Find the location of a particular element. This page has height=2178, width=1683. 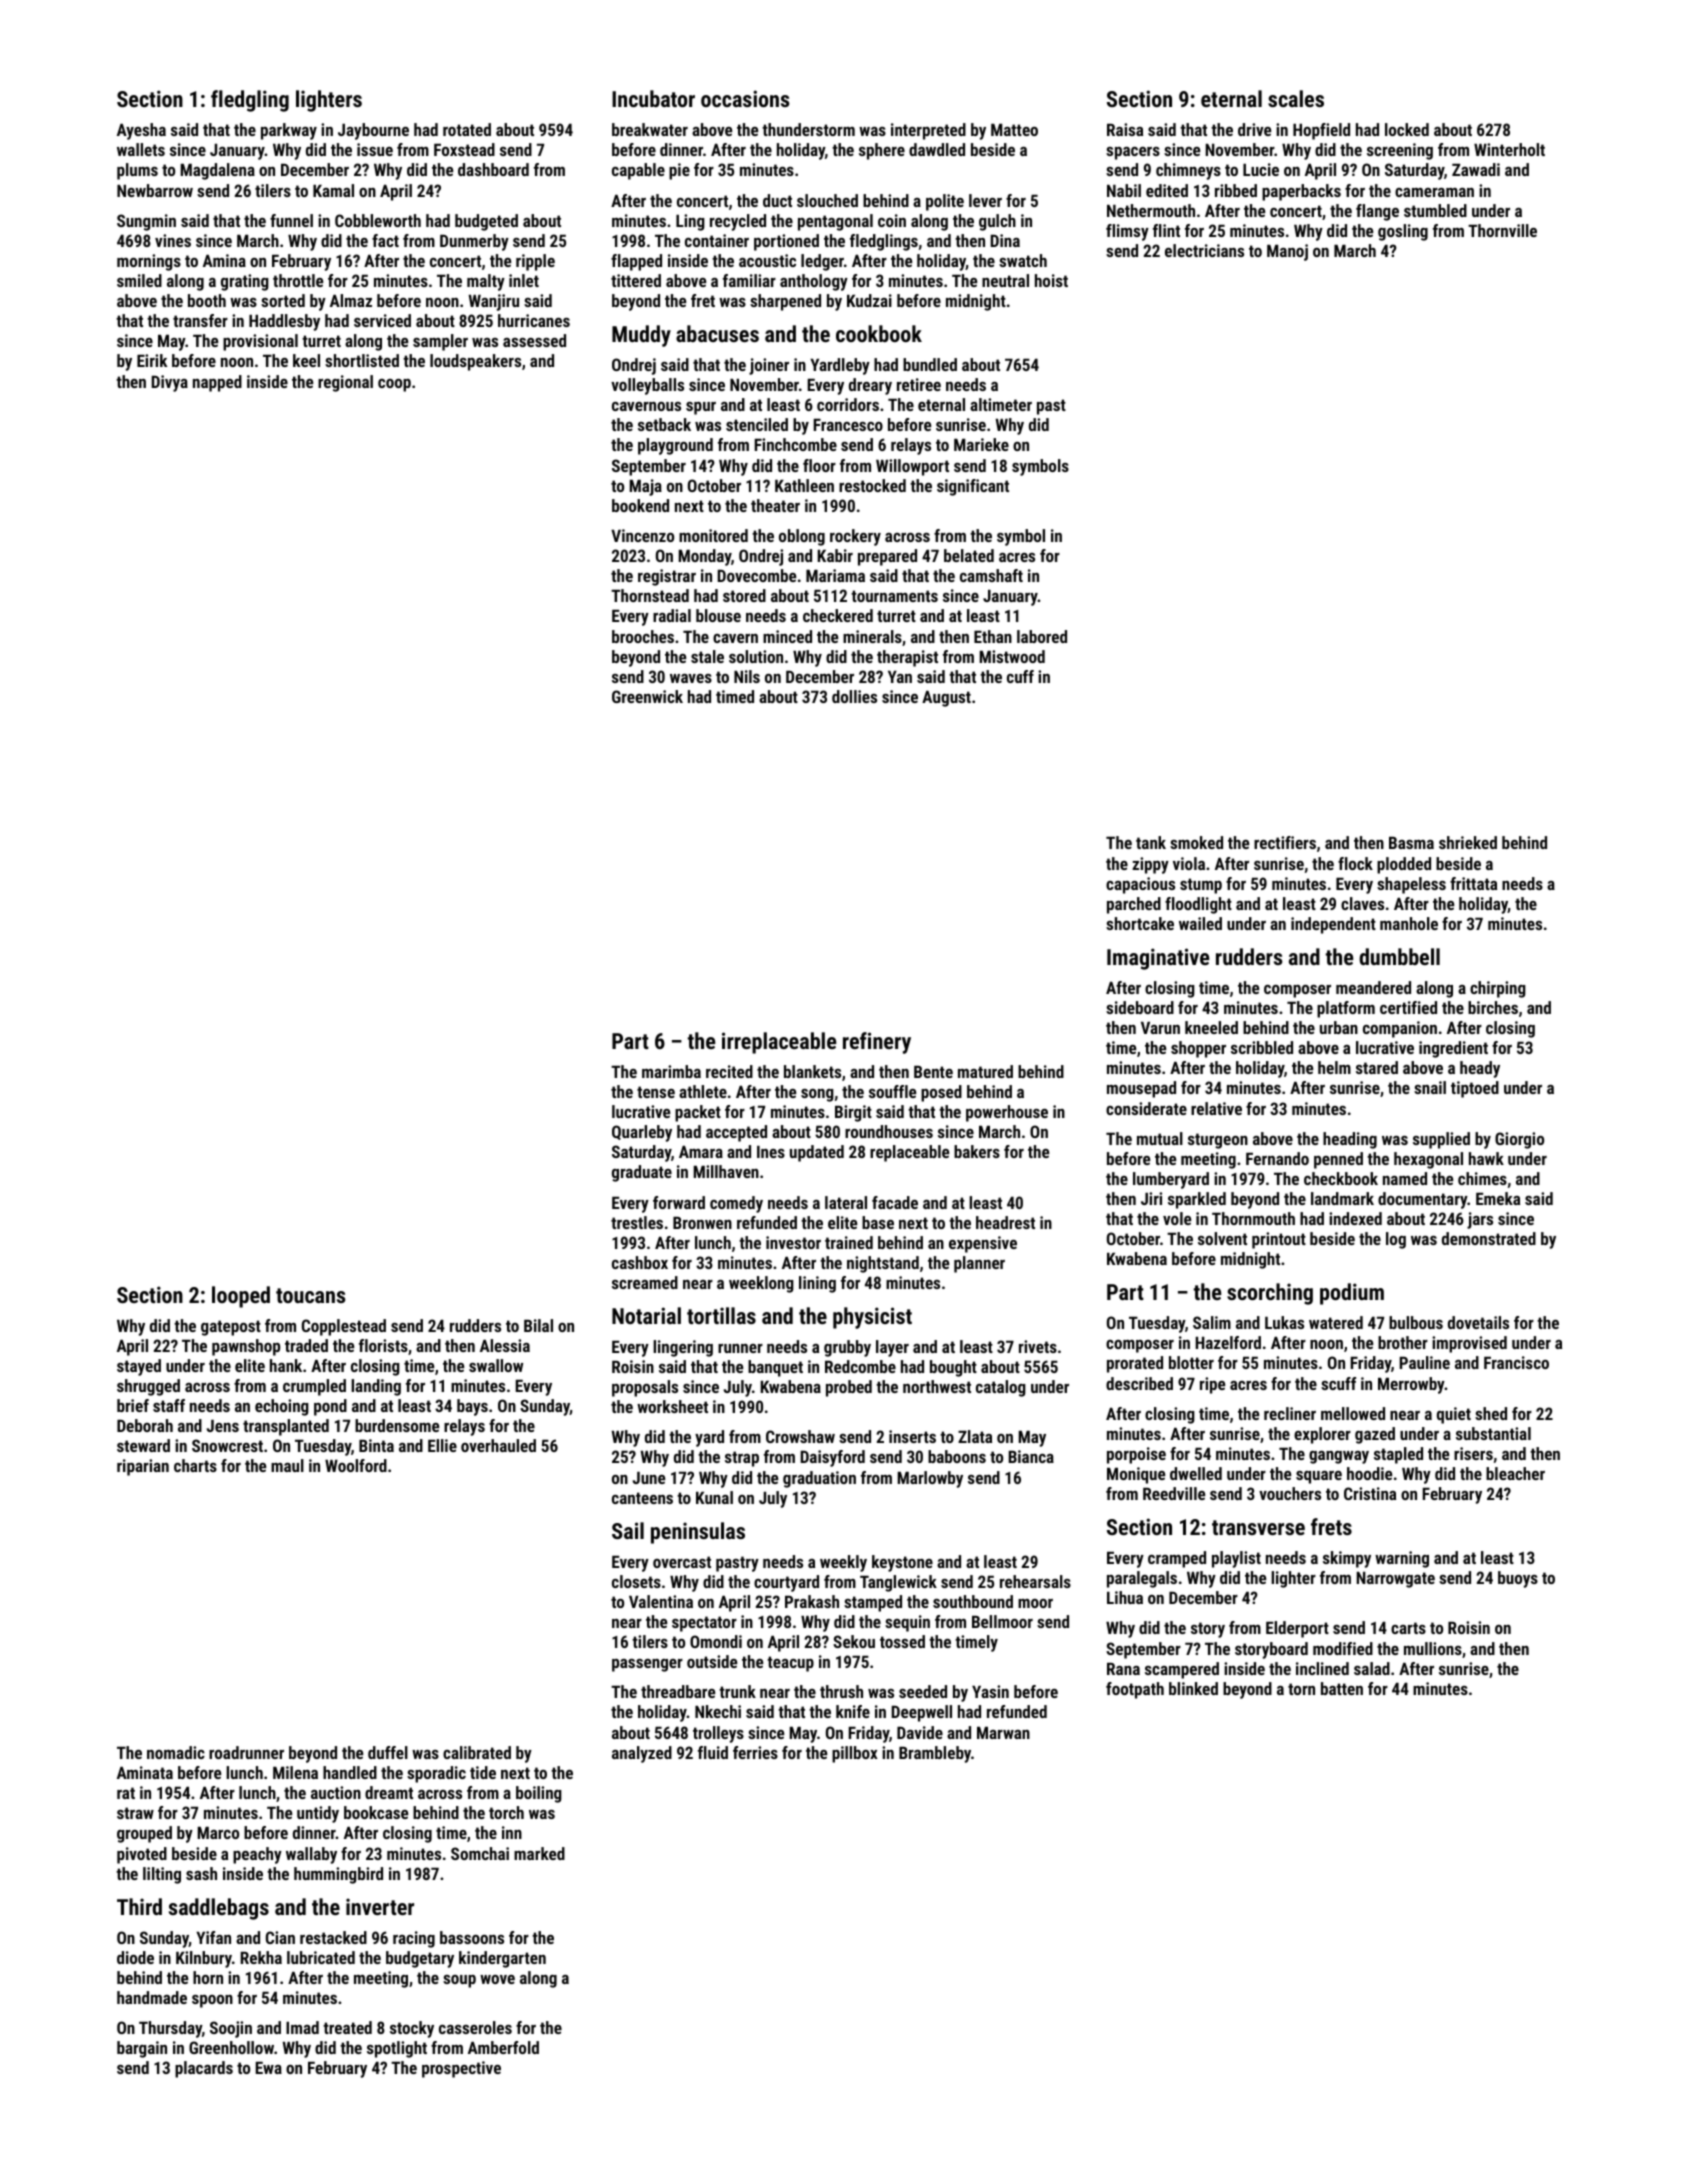

flock is located at coordinates (1355, 863).
